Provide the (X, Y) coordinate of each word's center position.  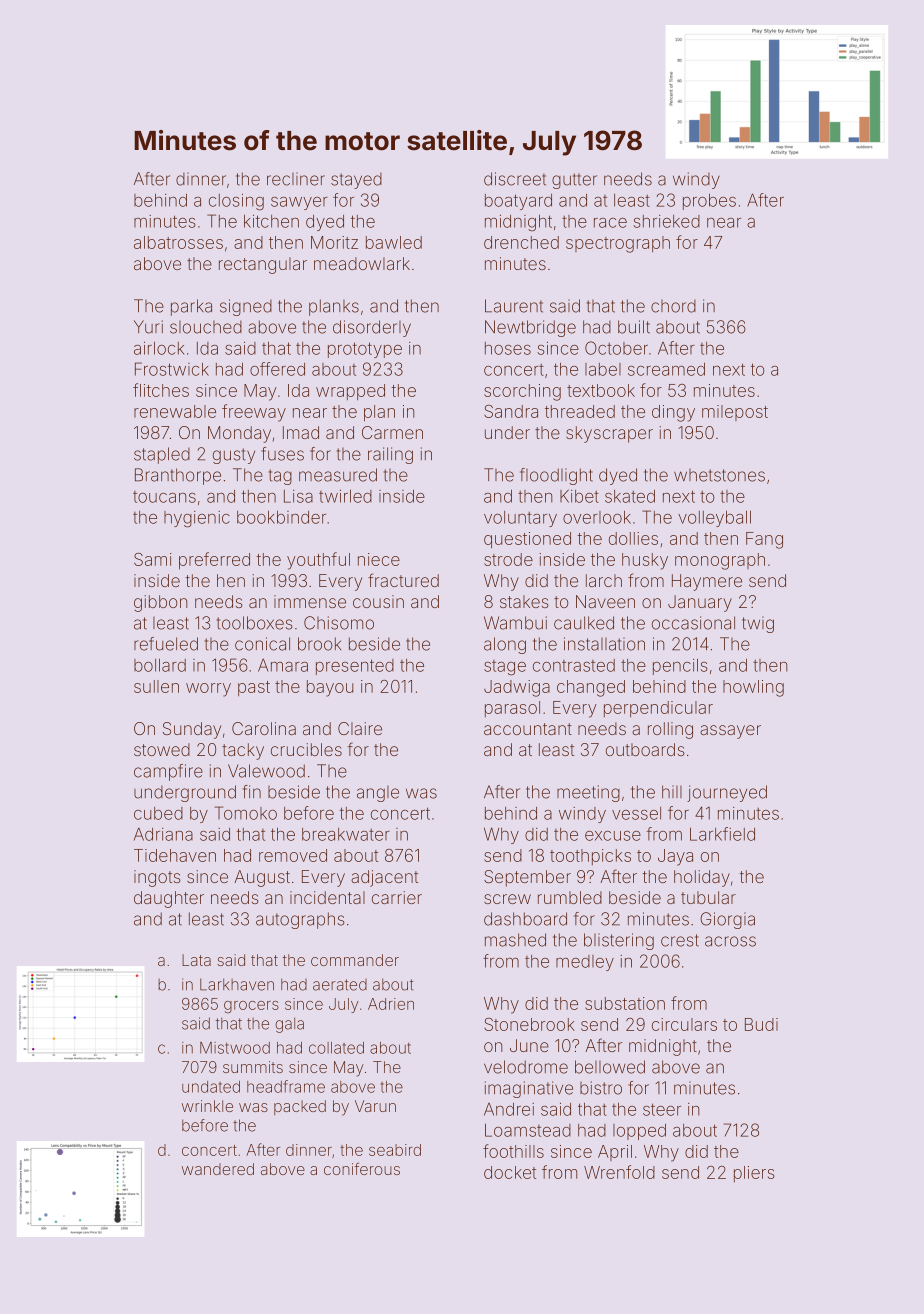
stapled (162, 455)
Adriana (163, 834)
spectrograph (618, 244)
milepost (735, 413)
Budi (761, 1024)
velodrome (526, 1067)
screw (507, 899)
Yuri (148, 327)
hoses (508, 348)
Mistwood (235, 1048)
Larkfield (722, 834)
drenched (521, 242)
